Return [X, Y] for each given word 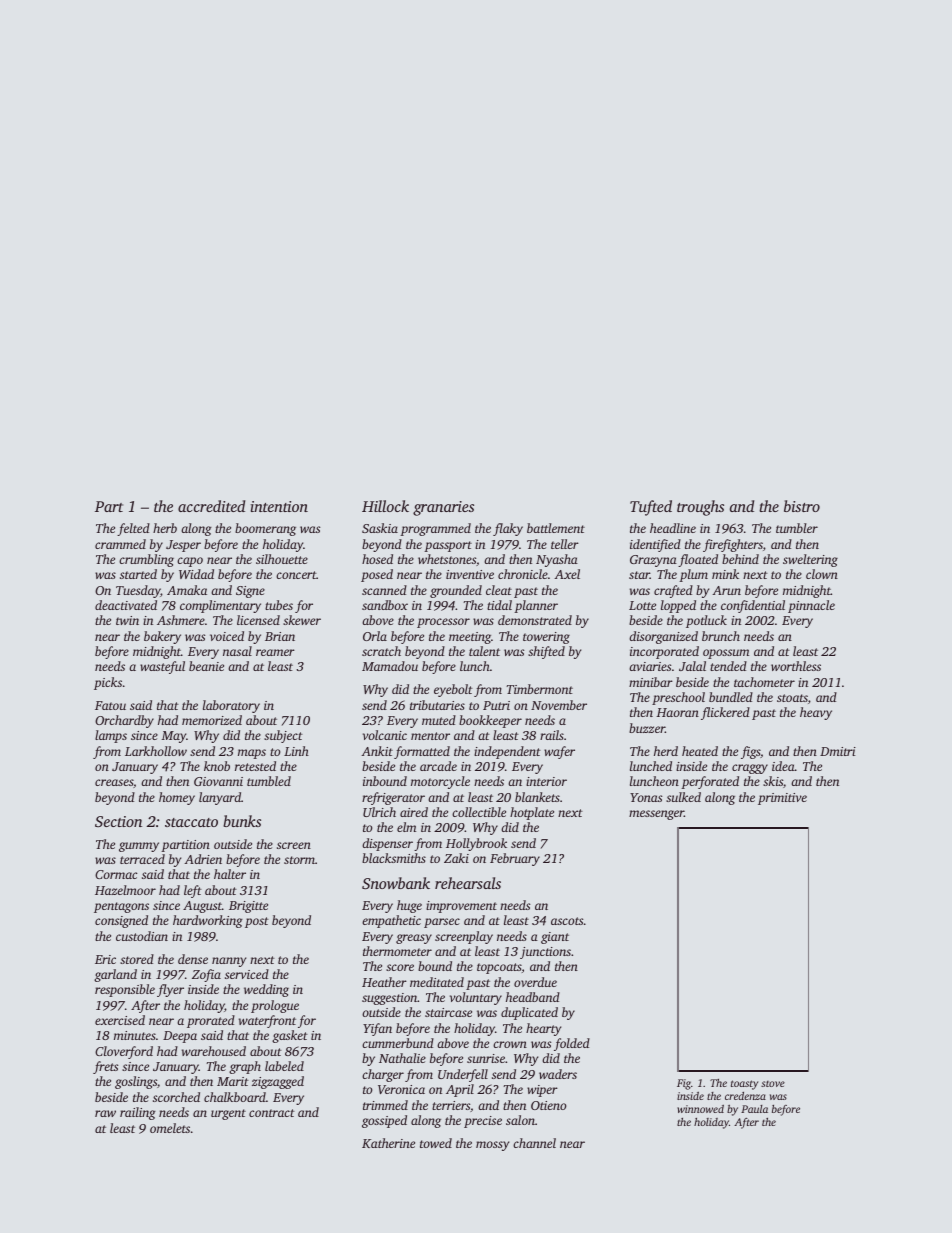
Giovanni [218, 781]
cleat [499, 590]
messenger [656, 815]
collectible [479, 812]
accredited [211, 506]
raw [105, 1113]
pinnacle [811, 606]
